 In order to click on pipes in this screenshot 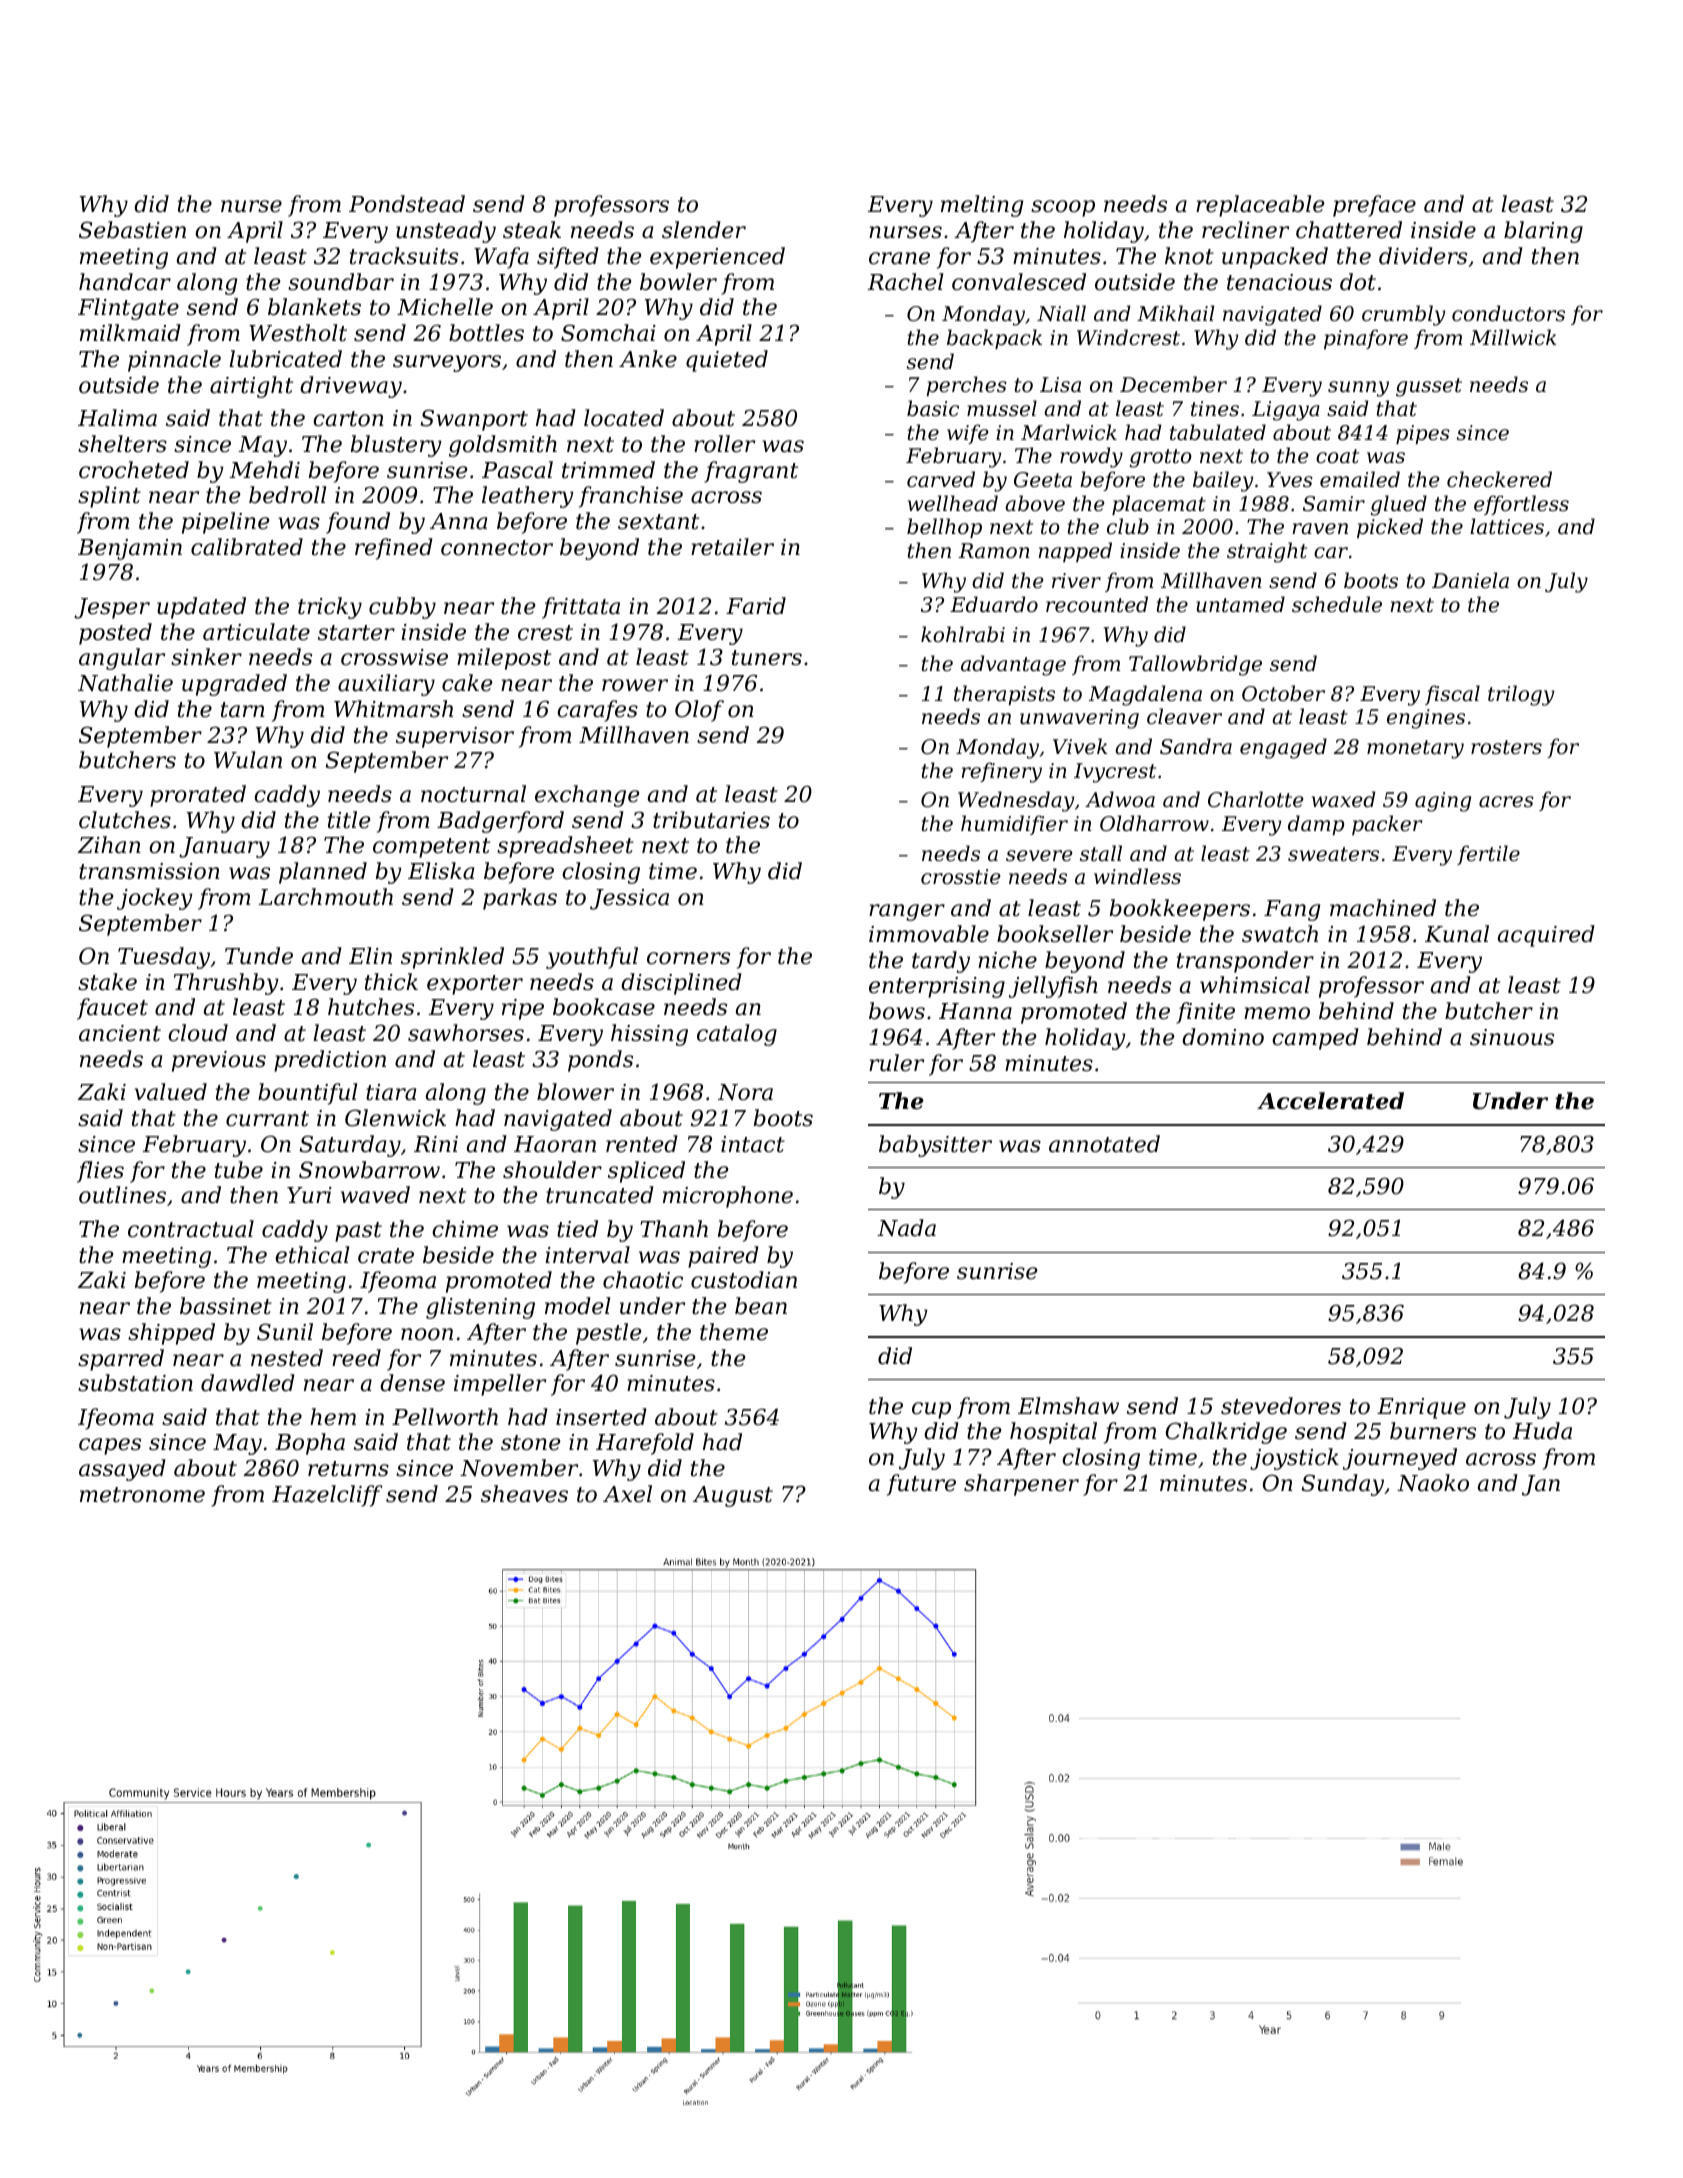, I will do `click(1423, 434)`.
